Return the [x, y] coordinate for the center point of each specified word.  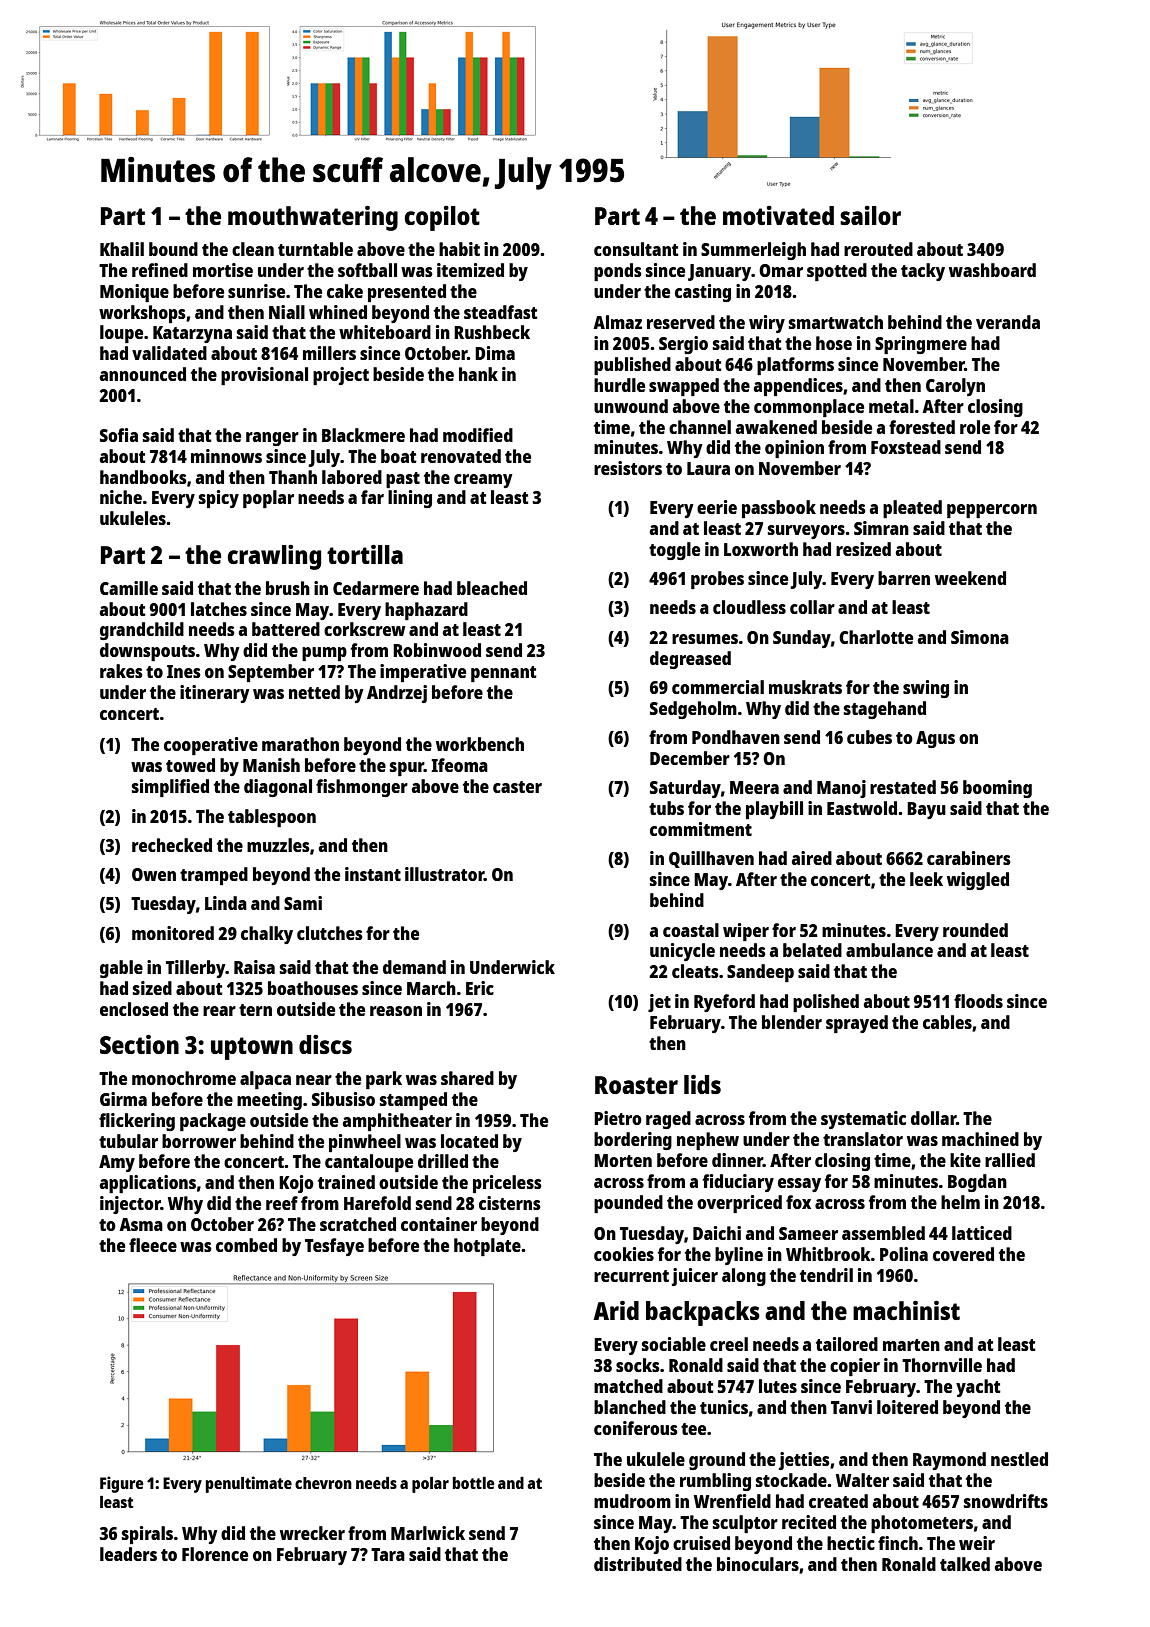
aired [812, 858]
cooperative [211, 746]
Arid [616, 1310]
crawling [274, 557]
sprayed [857, 1024]
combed [246, 1245]
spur [407, 769]
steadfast [501, 312]
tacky [923, 272]
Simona [980, 637]
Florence [215, 1554]
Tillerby [196, 969]
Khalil [122, 249]
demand [414, 967]
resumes [705, 639]
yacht [978, 1388]
